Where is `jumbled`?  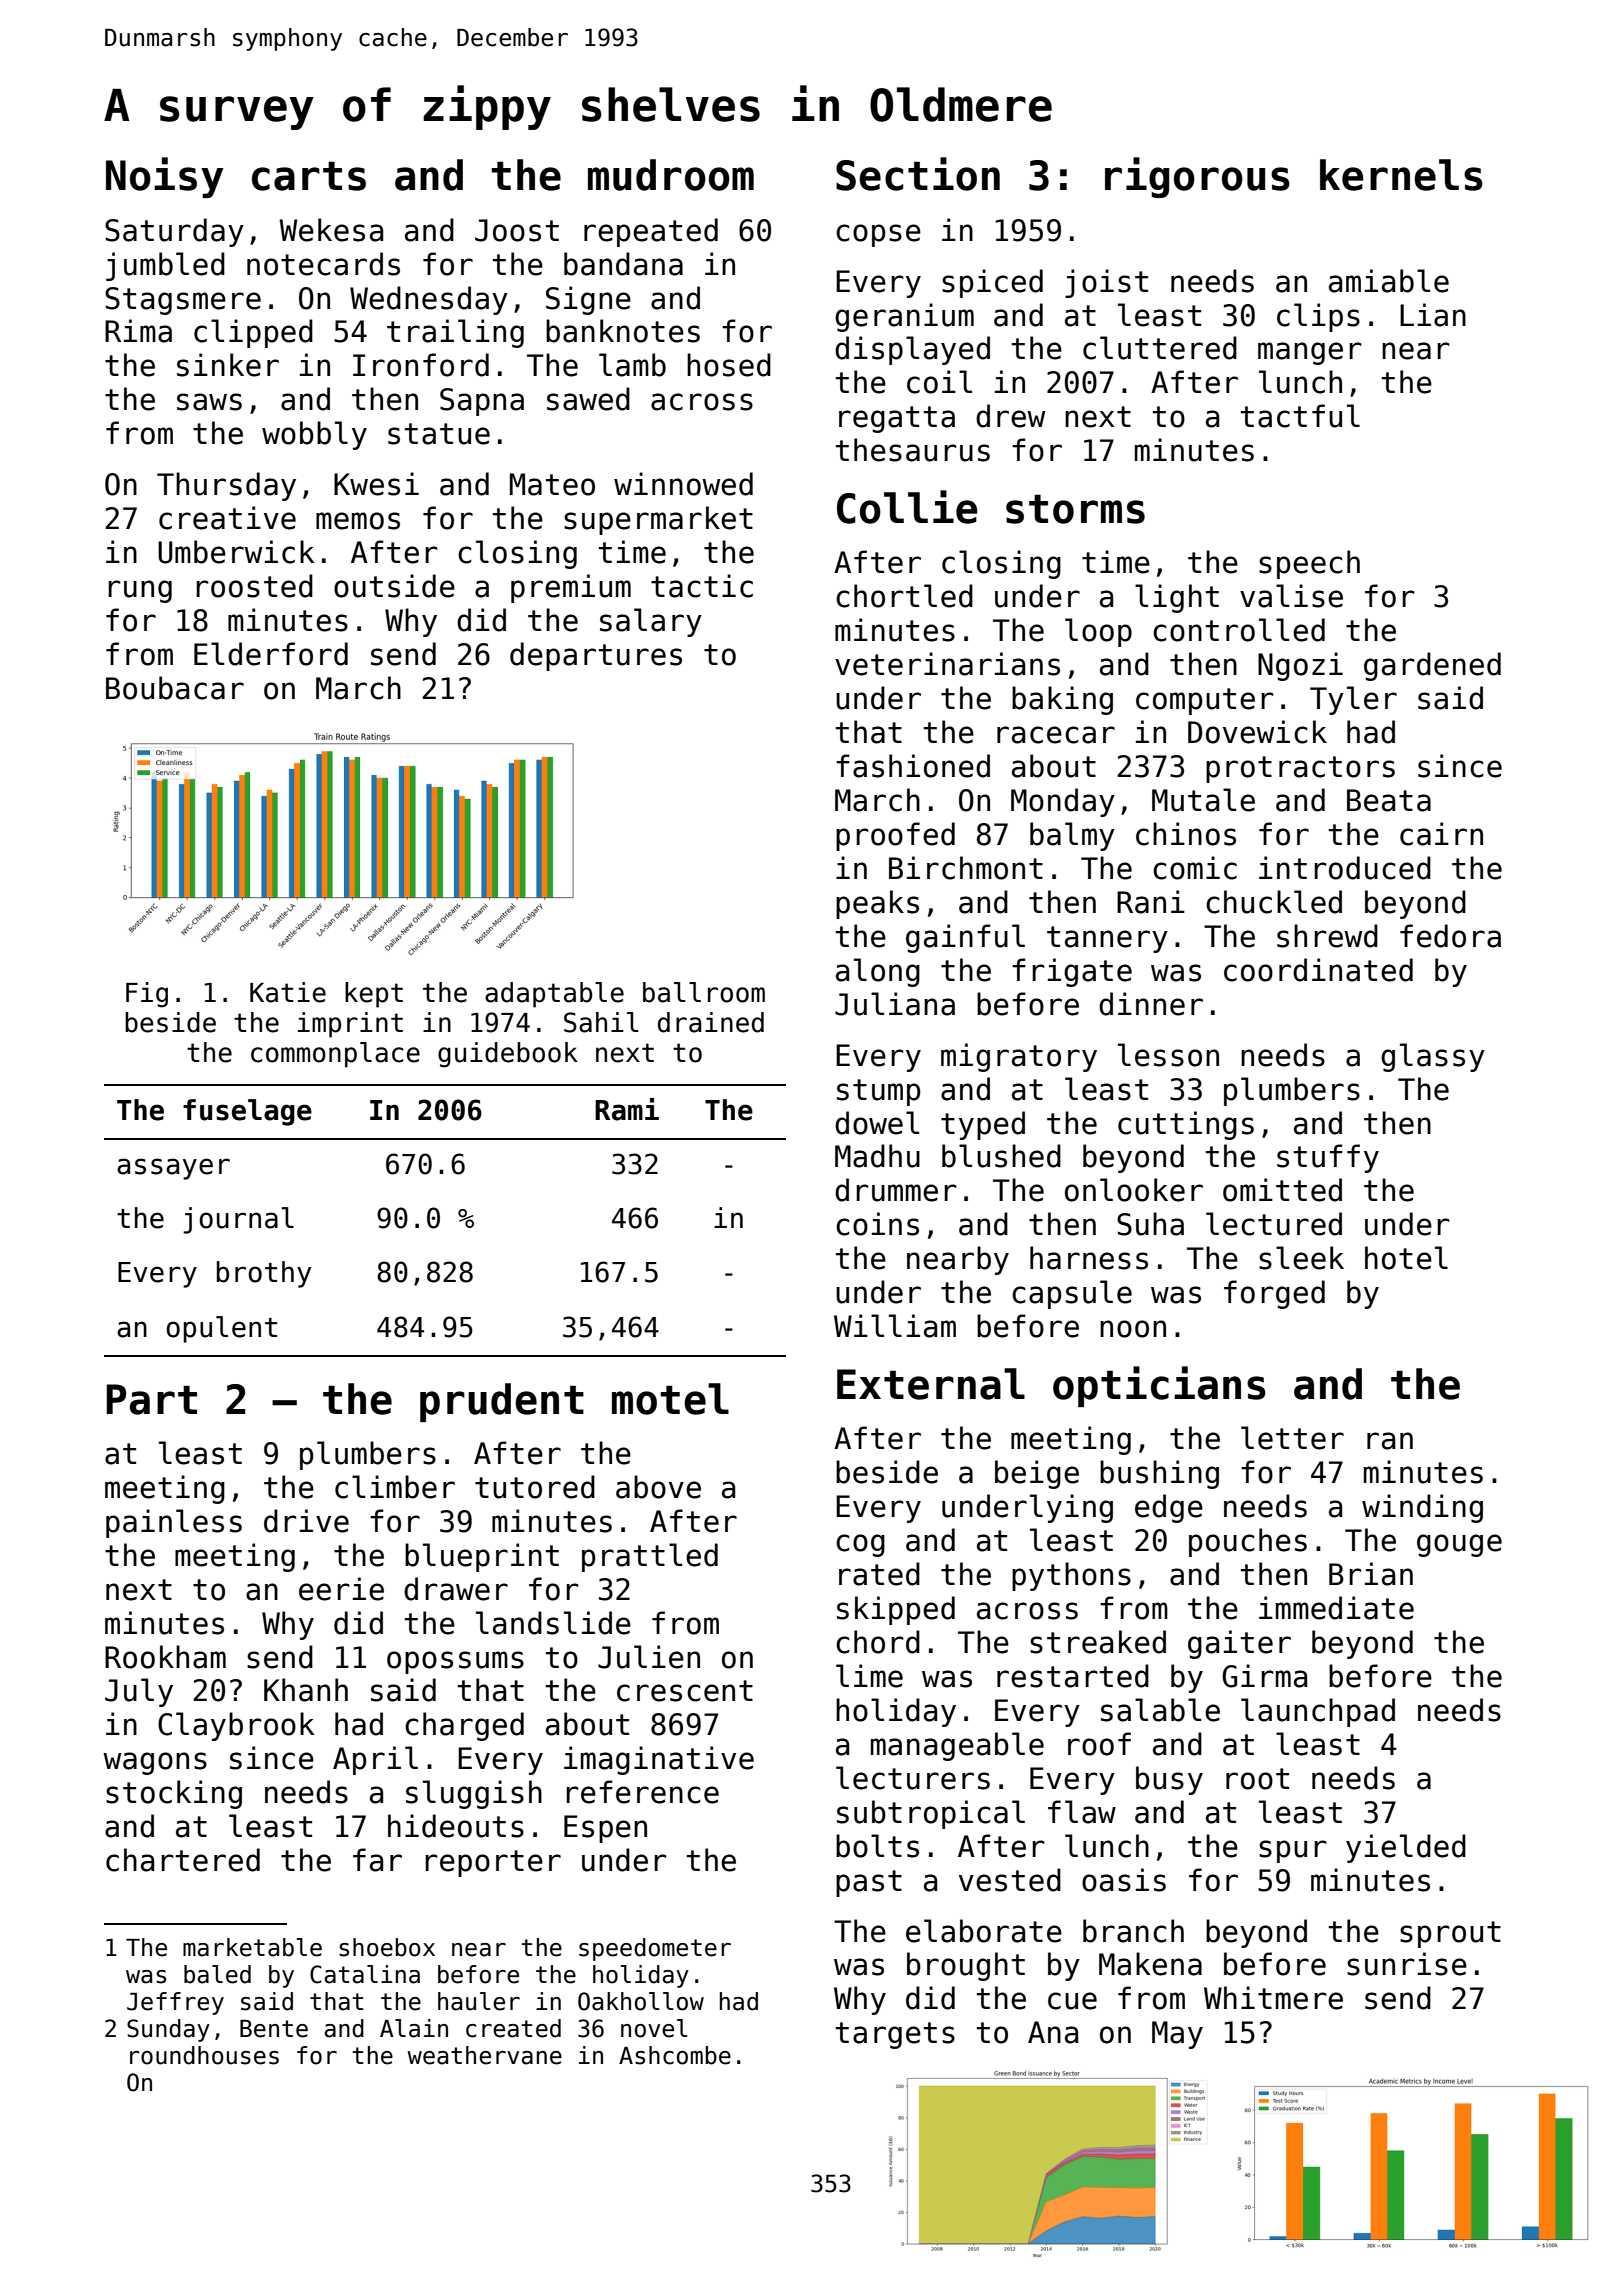 jumbled is located at coordinates (165, 266).
